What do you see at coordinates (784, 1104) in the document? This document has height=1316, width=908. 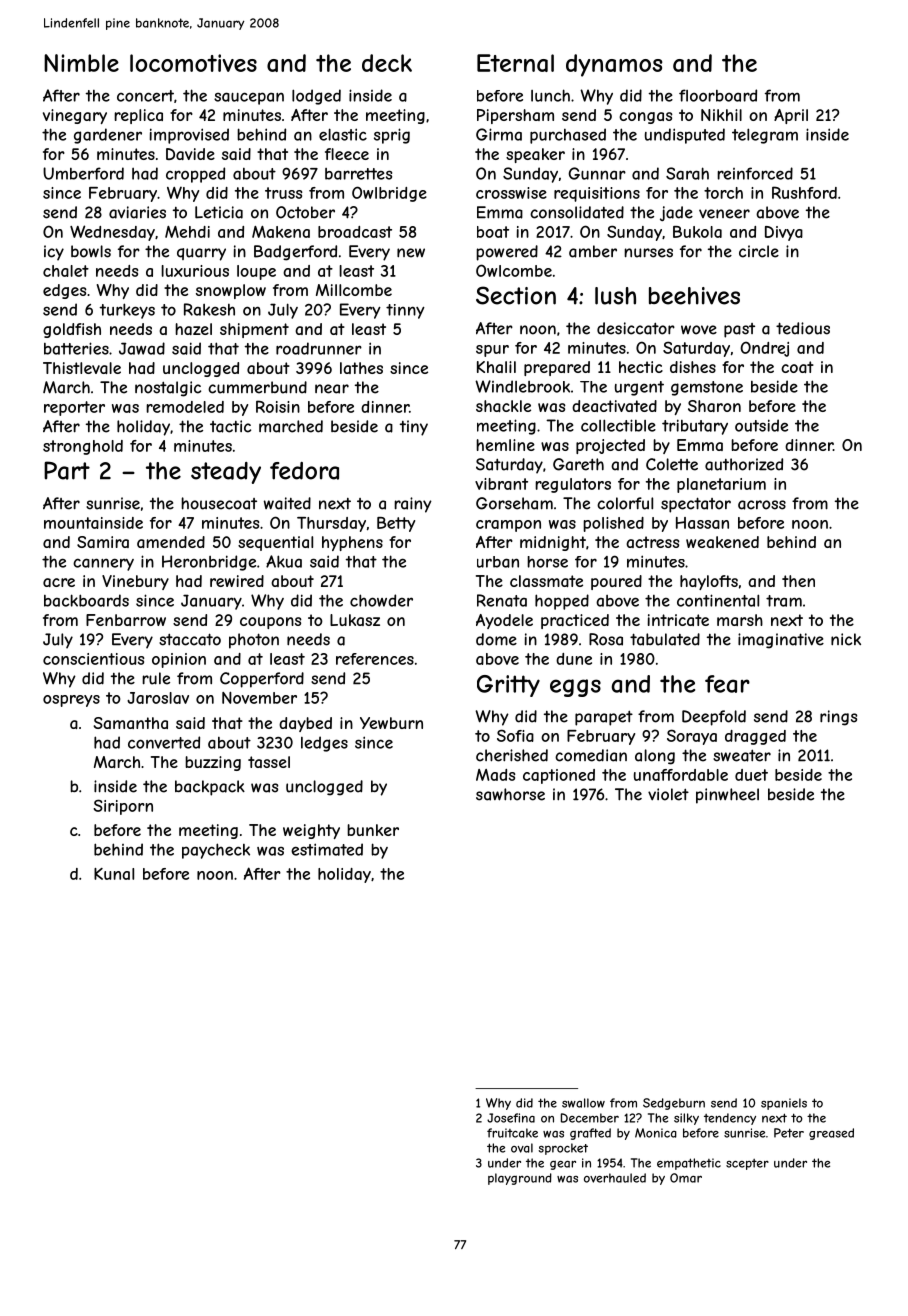 I see `spaniels` at bounding box center [784, 1104].
